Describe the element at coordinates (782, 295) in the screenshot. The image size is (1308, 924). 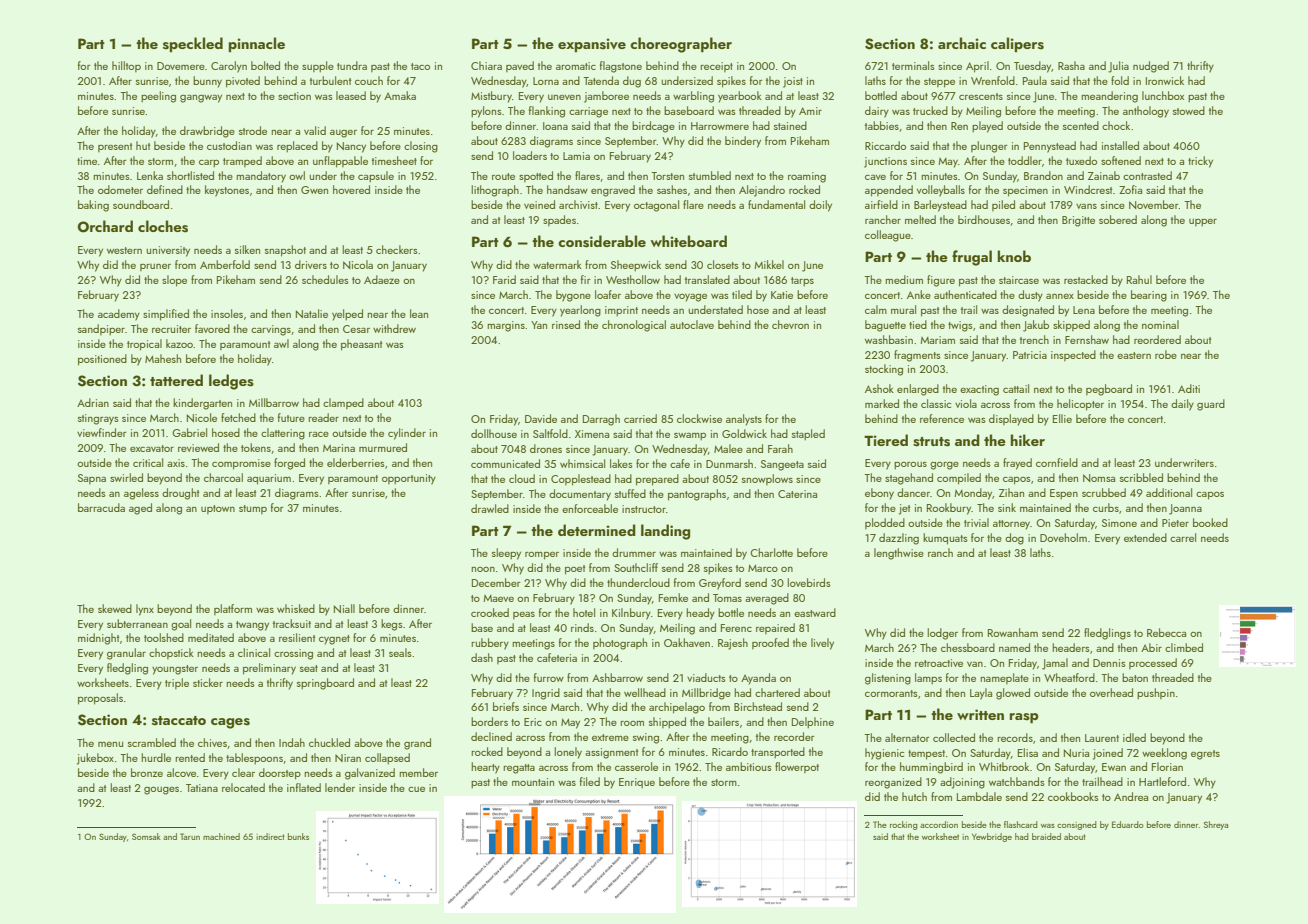
I see `Katie` at that location.
